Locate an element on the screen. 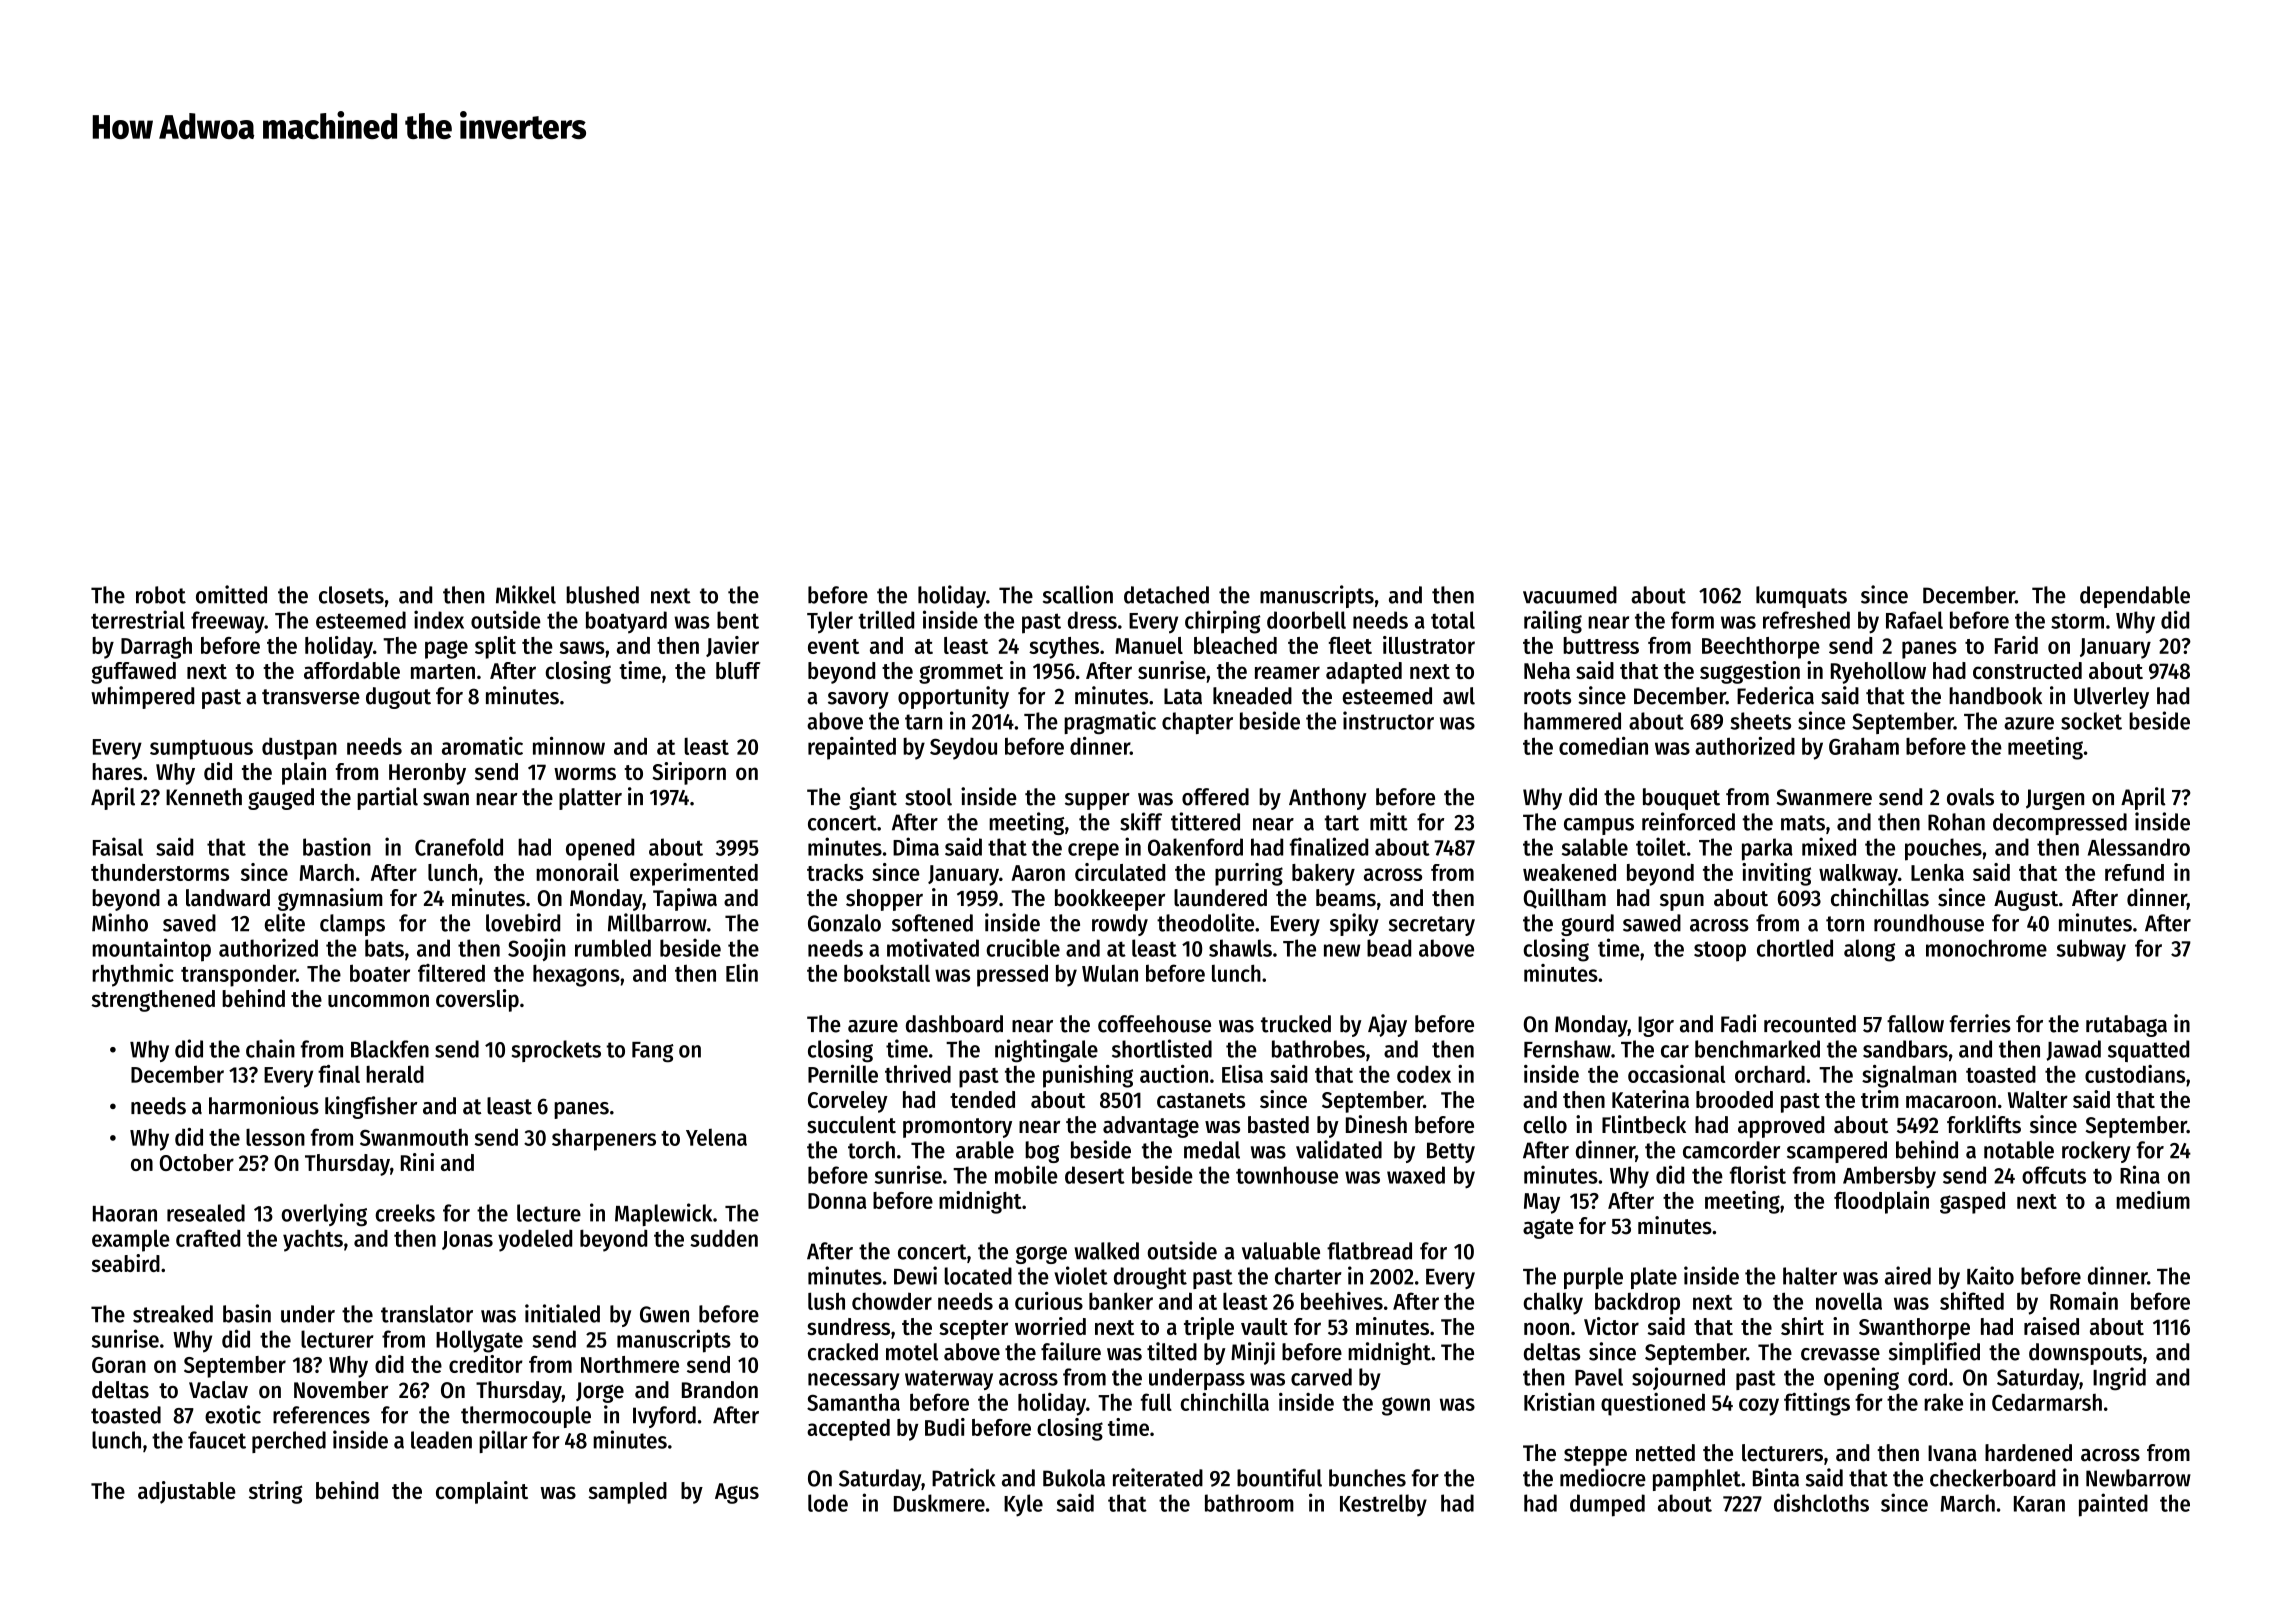  Haoran is located at coordinates (125, 1214).
